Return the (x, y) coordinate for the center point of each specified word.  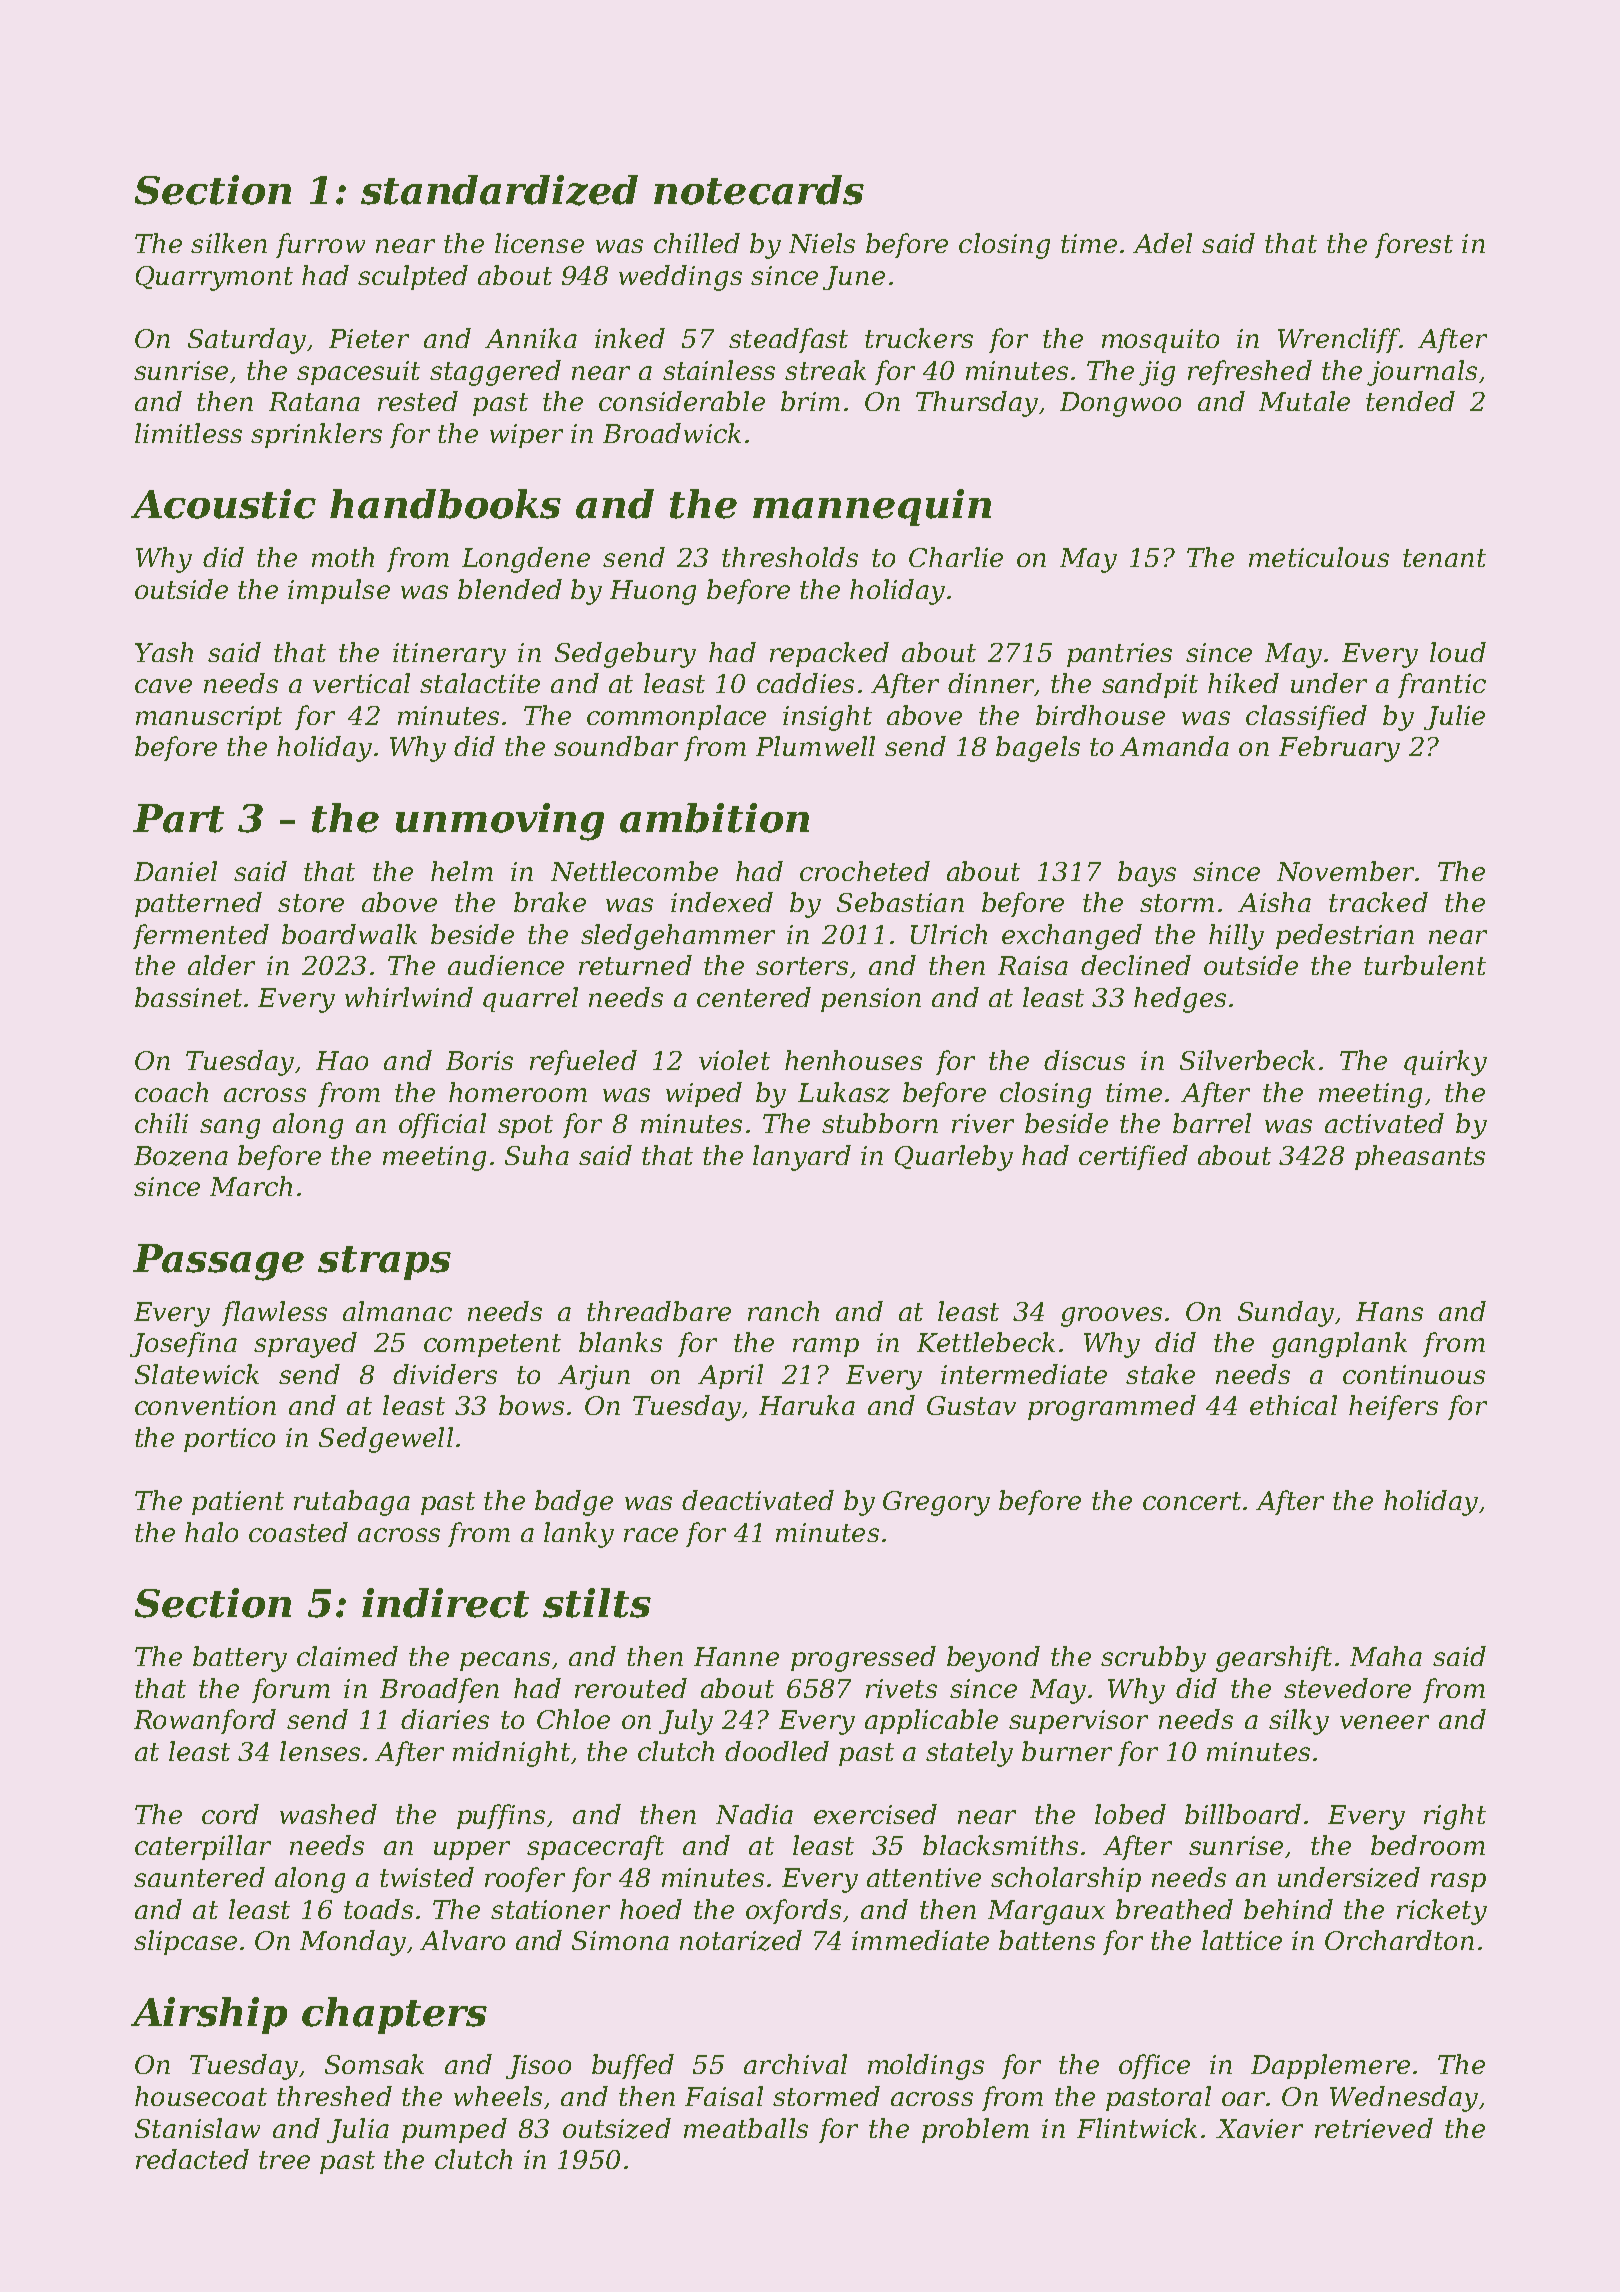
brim (810, 401)
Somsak (374, 2064)
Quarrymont (214, 278)
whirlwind (409, 997)
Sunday (1286, 1314)
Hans (1389, 1311)
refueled (583, 1062)
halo (211, 1532)
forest (1414, 245)
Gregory (936, 1503)
